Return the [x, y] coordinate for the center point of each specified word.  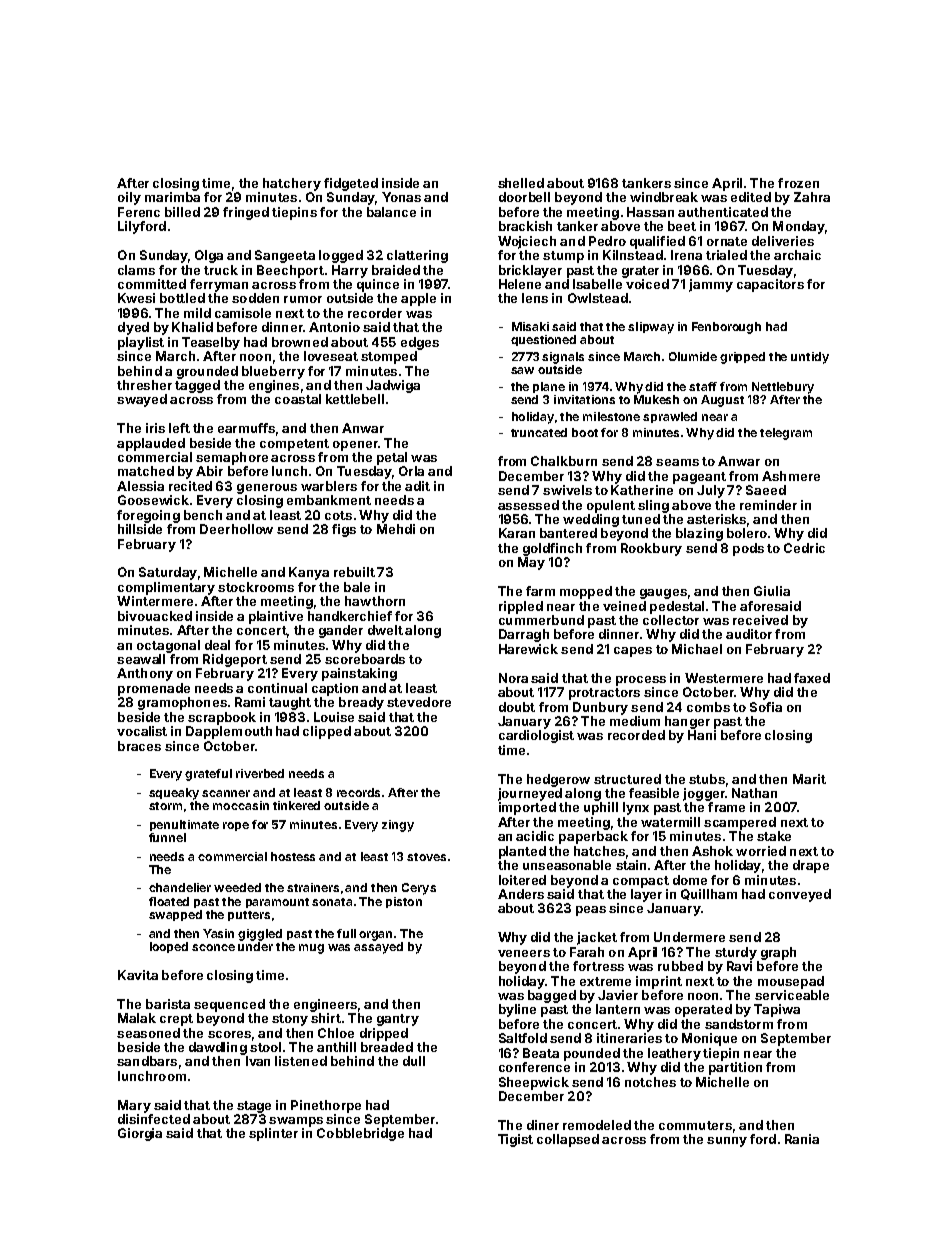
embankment [329, 500]
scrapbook [222, 718]
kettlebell [355, 399]
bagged [552, 996]
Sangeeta [285, 256]
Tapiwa [777, 1010]
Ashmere [791, 476]
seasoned [148, 1033]
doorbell [524, 197]
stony [290, 1020]
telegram [786, 434]
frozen [798, 183]
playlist [141, 343]
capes [633, 652]
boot [585, 432]
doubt [517, 707]
